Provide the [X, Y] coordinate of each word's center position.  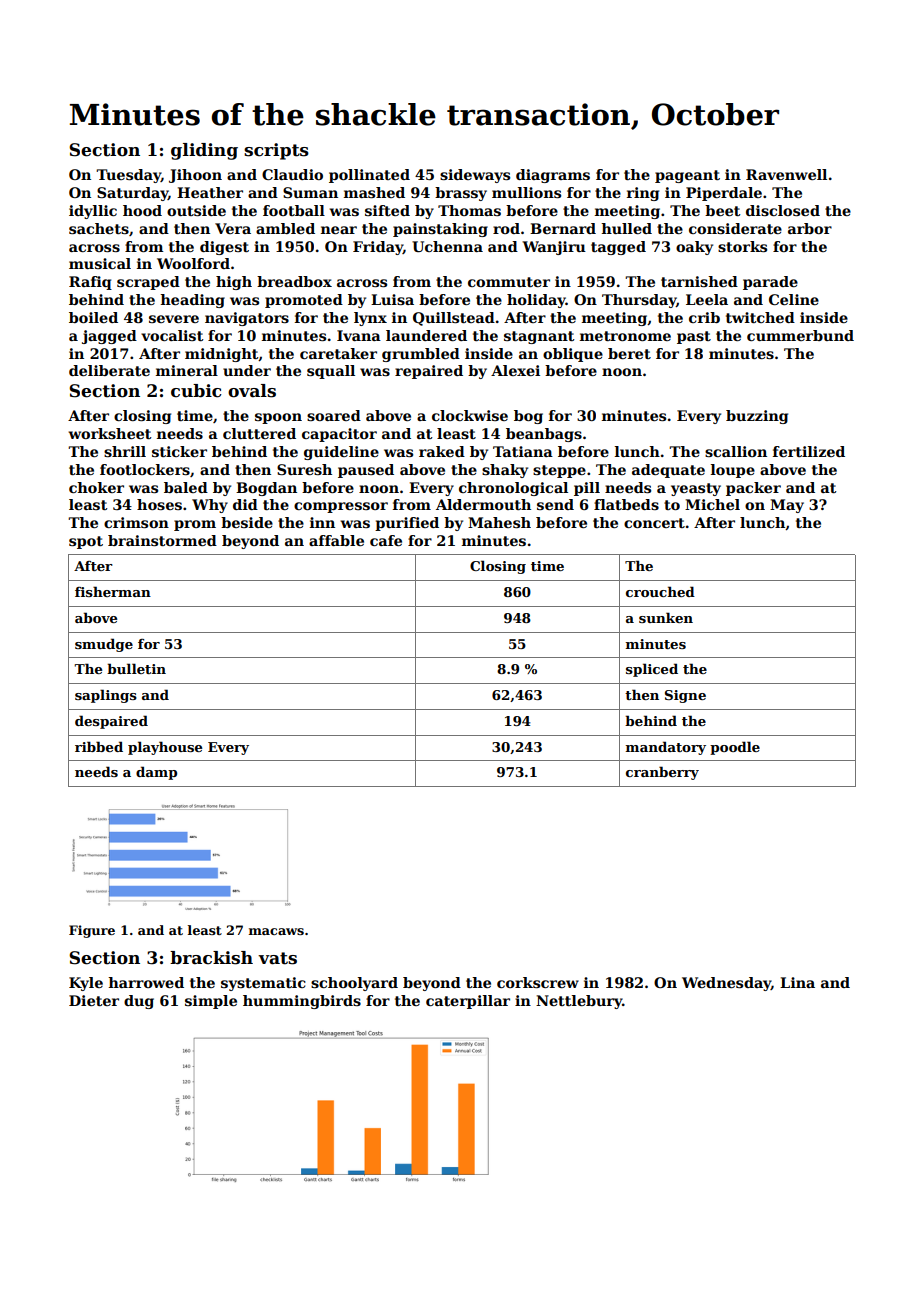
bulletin [136, 668]
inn [322, 522]
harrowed [146, 982]
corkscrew [538, 982]
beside [247, 522]
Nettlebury [579, 1002]
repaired [429, 372]
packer [753, 489]
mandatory [666, 748]
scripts [276, 151]
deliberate [109, 370]
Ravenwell [786, 174]
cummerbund [800, 335]
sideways [475, 176]
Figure [92, 931]
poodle [735, 748]
